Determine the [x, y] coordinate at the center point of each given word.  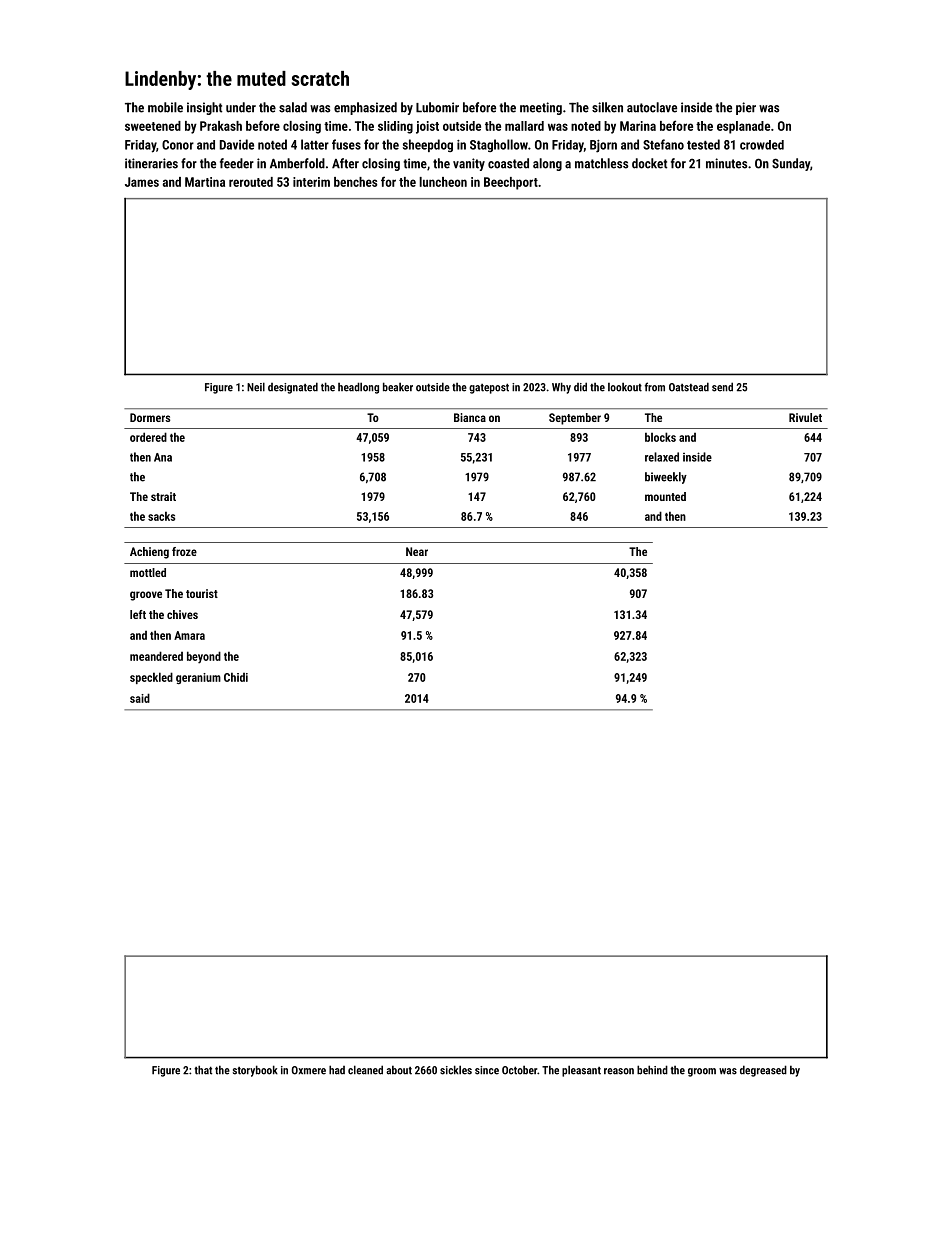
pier [746, 108]
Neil [256, 387]
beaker [398, 387]
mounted [665, 496]
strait [163, 496]
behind [652, 1070]
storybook [255, 1071]
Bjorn [603, 146]
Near [417, 551]
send [722, 387]
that [203, 1070]
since [487, 1070]
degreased [763, 1071]
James [142, 182]
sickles [456, 1070]
